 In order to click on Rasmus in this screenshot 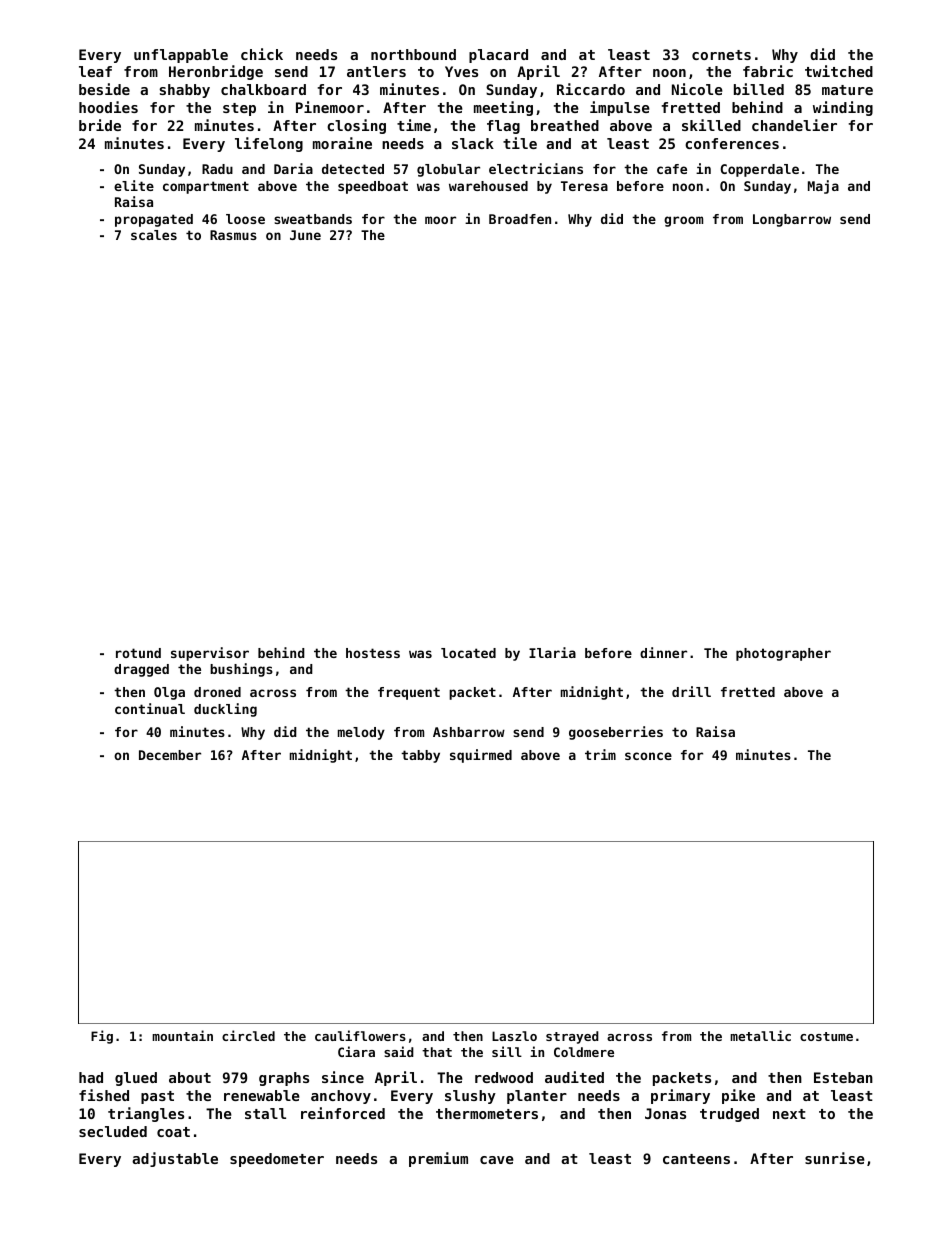, I will do `click(233, 235)`.
